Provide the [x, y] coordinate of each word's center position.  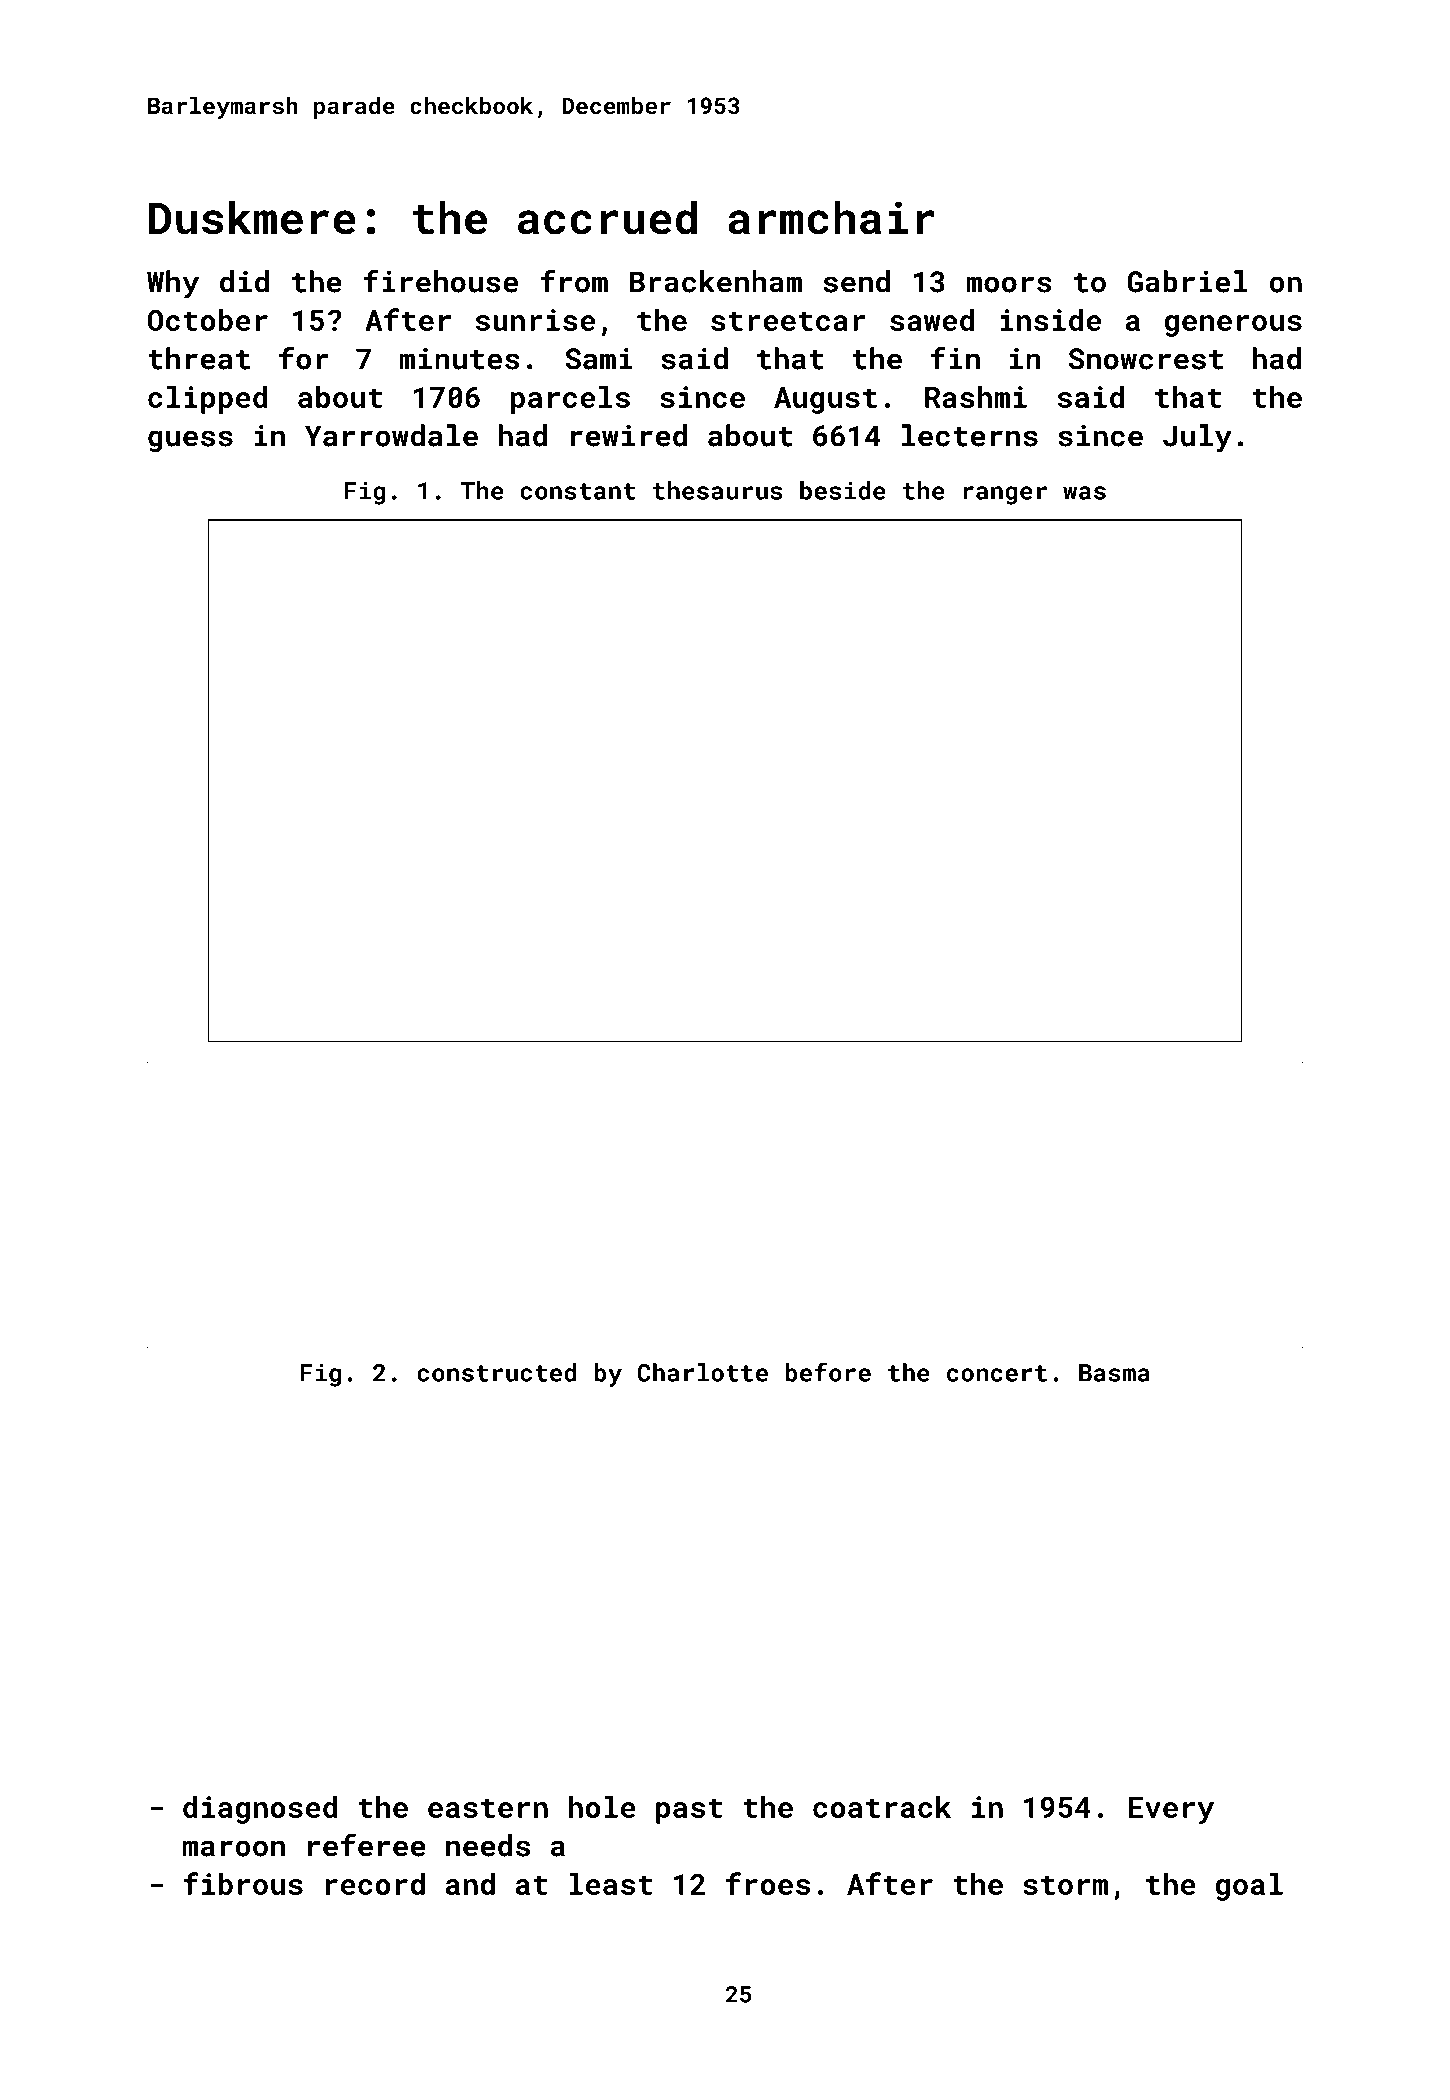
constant [577, 491]
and [470, 1884]
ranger [1005, 495]
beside [843, 490]
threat [199, 358]
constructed [496, 1372]
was [1084, 493]
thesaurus [717, 490]
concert [997, 1373]
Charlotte [702, 1372]
